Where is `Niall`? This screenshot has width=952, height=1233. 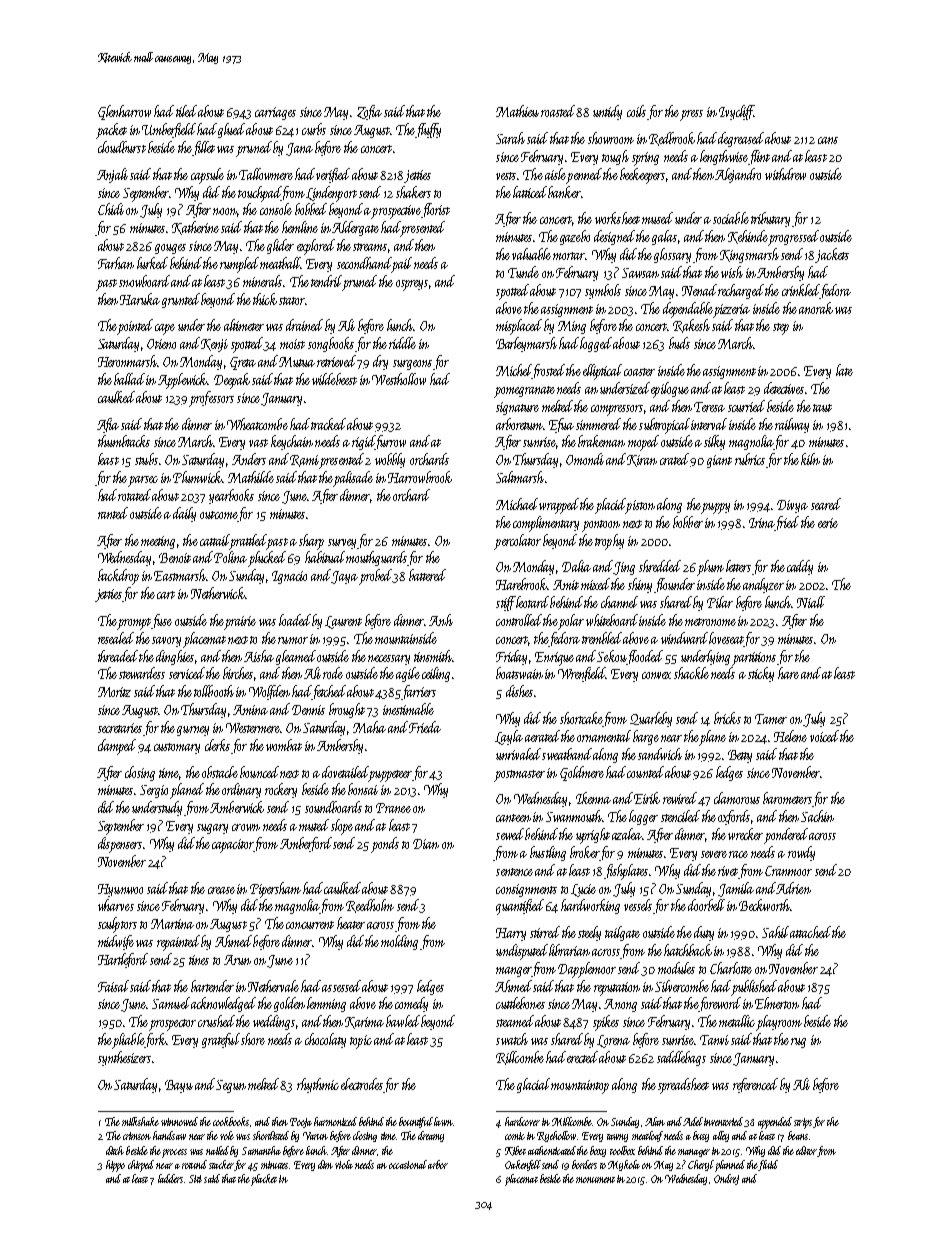 Niall is located at coordinates (811, 602).
